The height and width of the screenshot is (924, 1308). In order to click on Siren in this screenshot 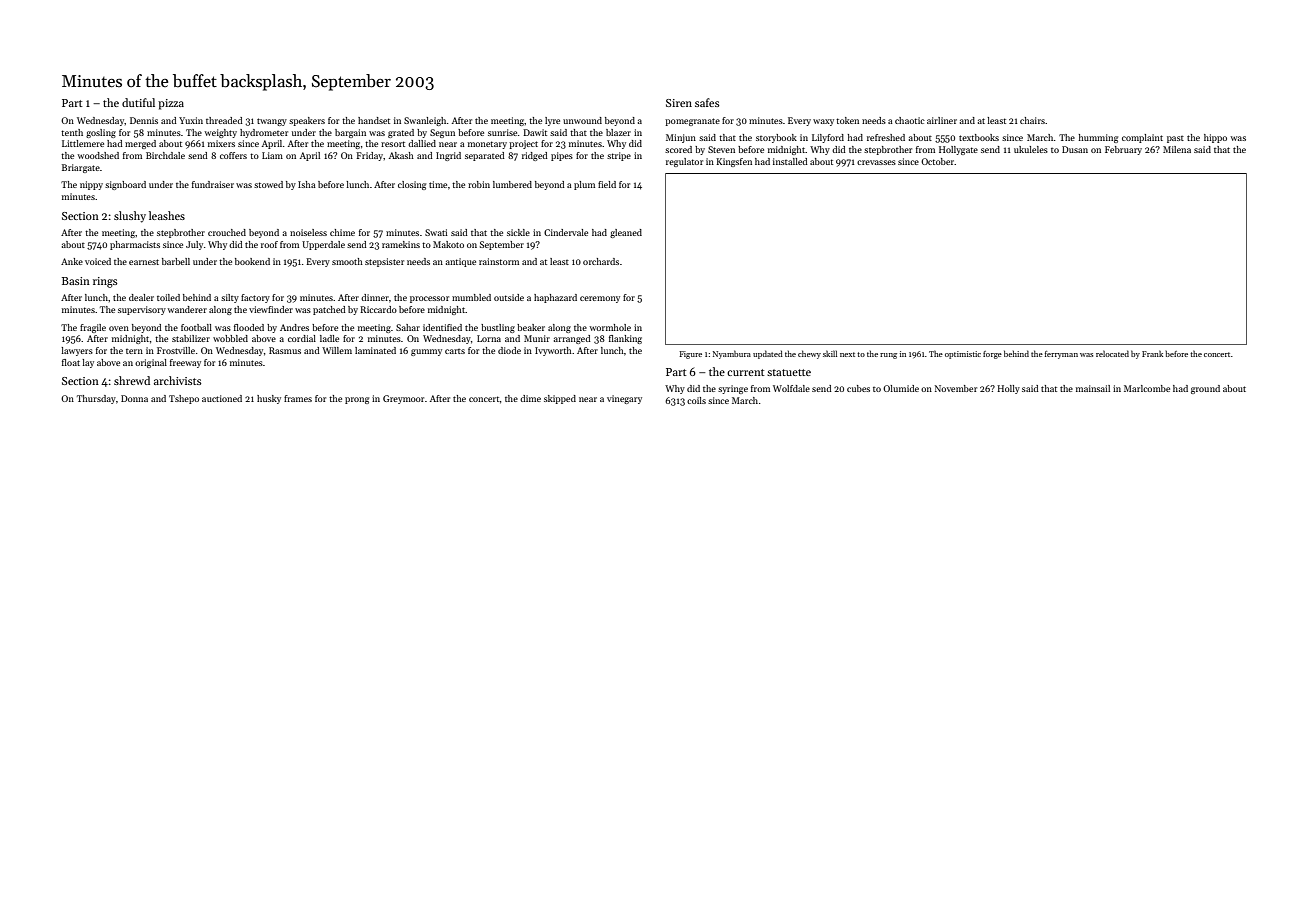, I will do `click(679, 103)`.
